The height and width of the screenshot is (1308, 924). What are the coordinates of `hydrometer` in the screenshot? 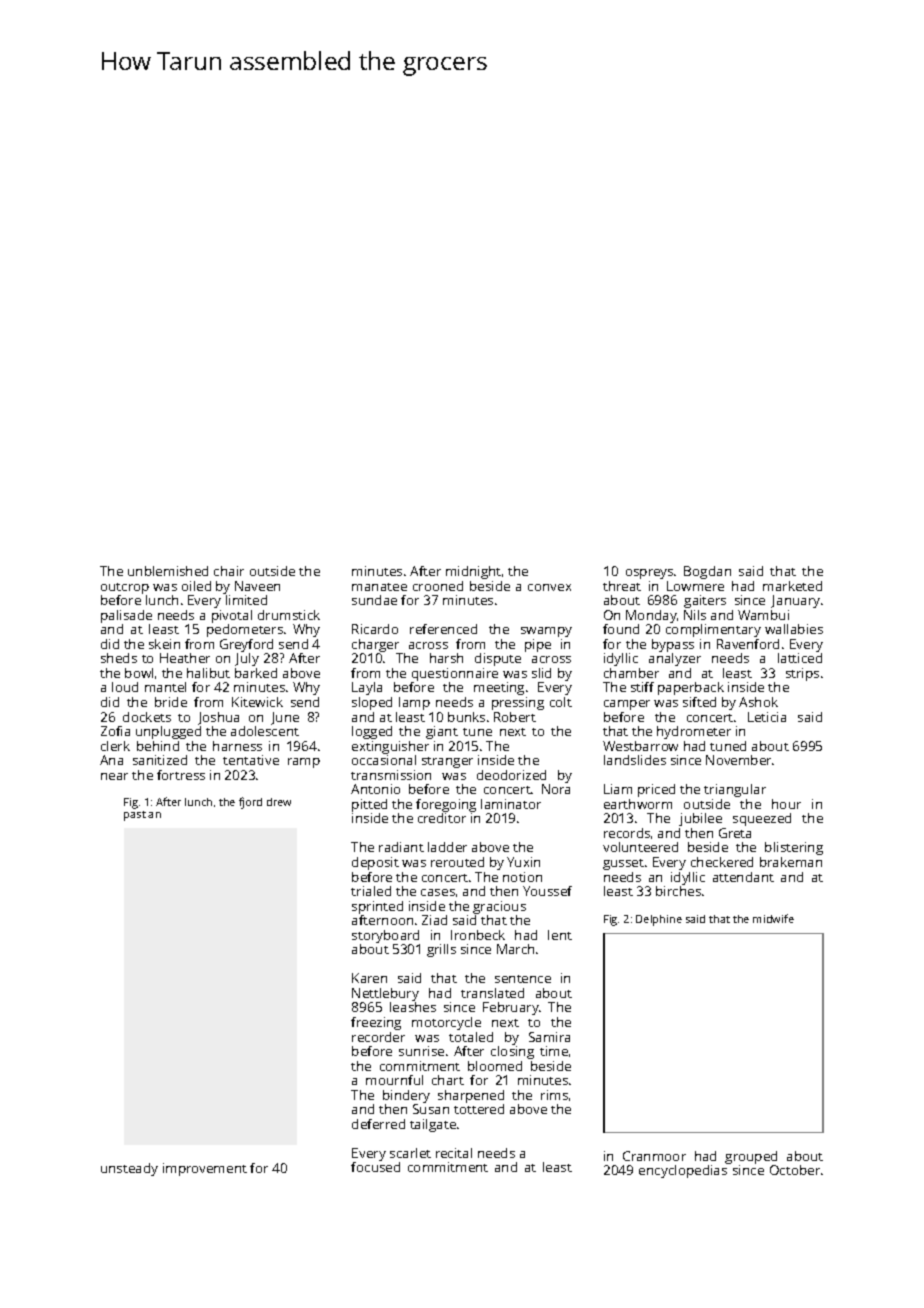 It's located at (694, 732).
